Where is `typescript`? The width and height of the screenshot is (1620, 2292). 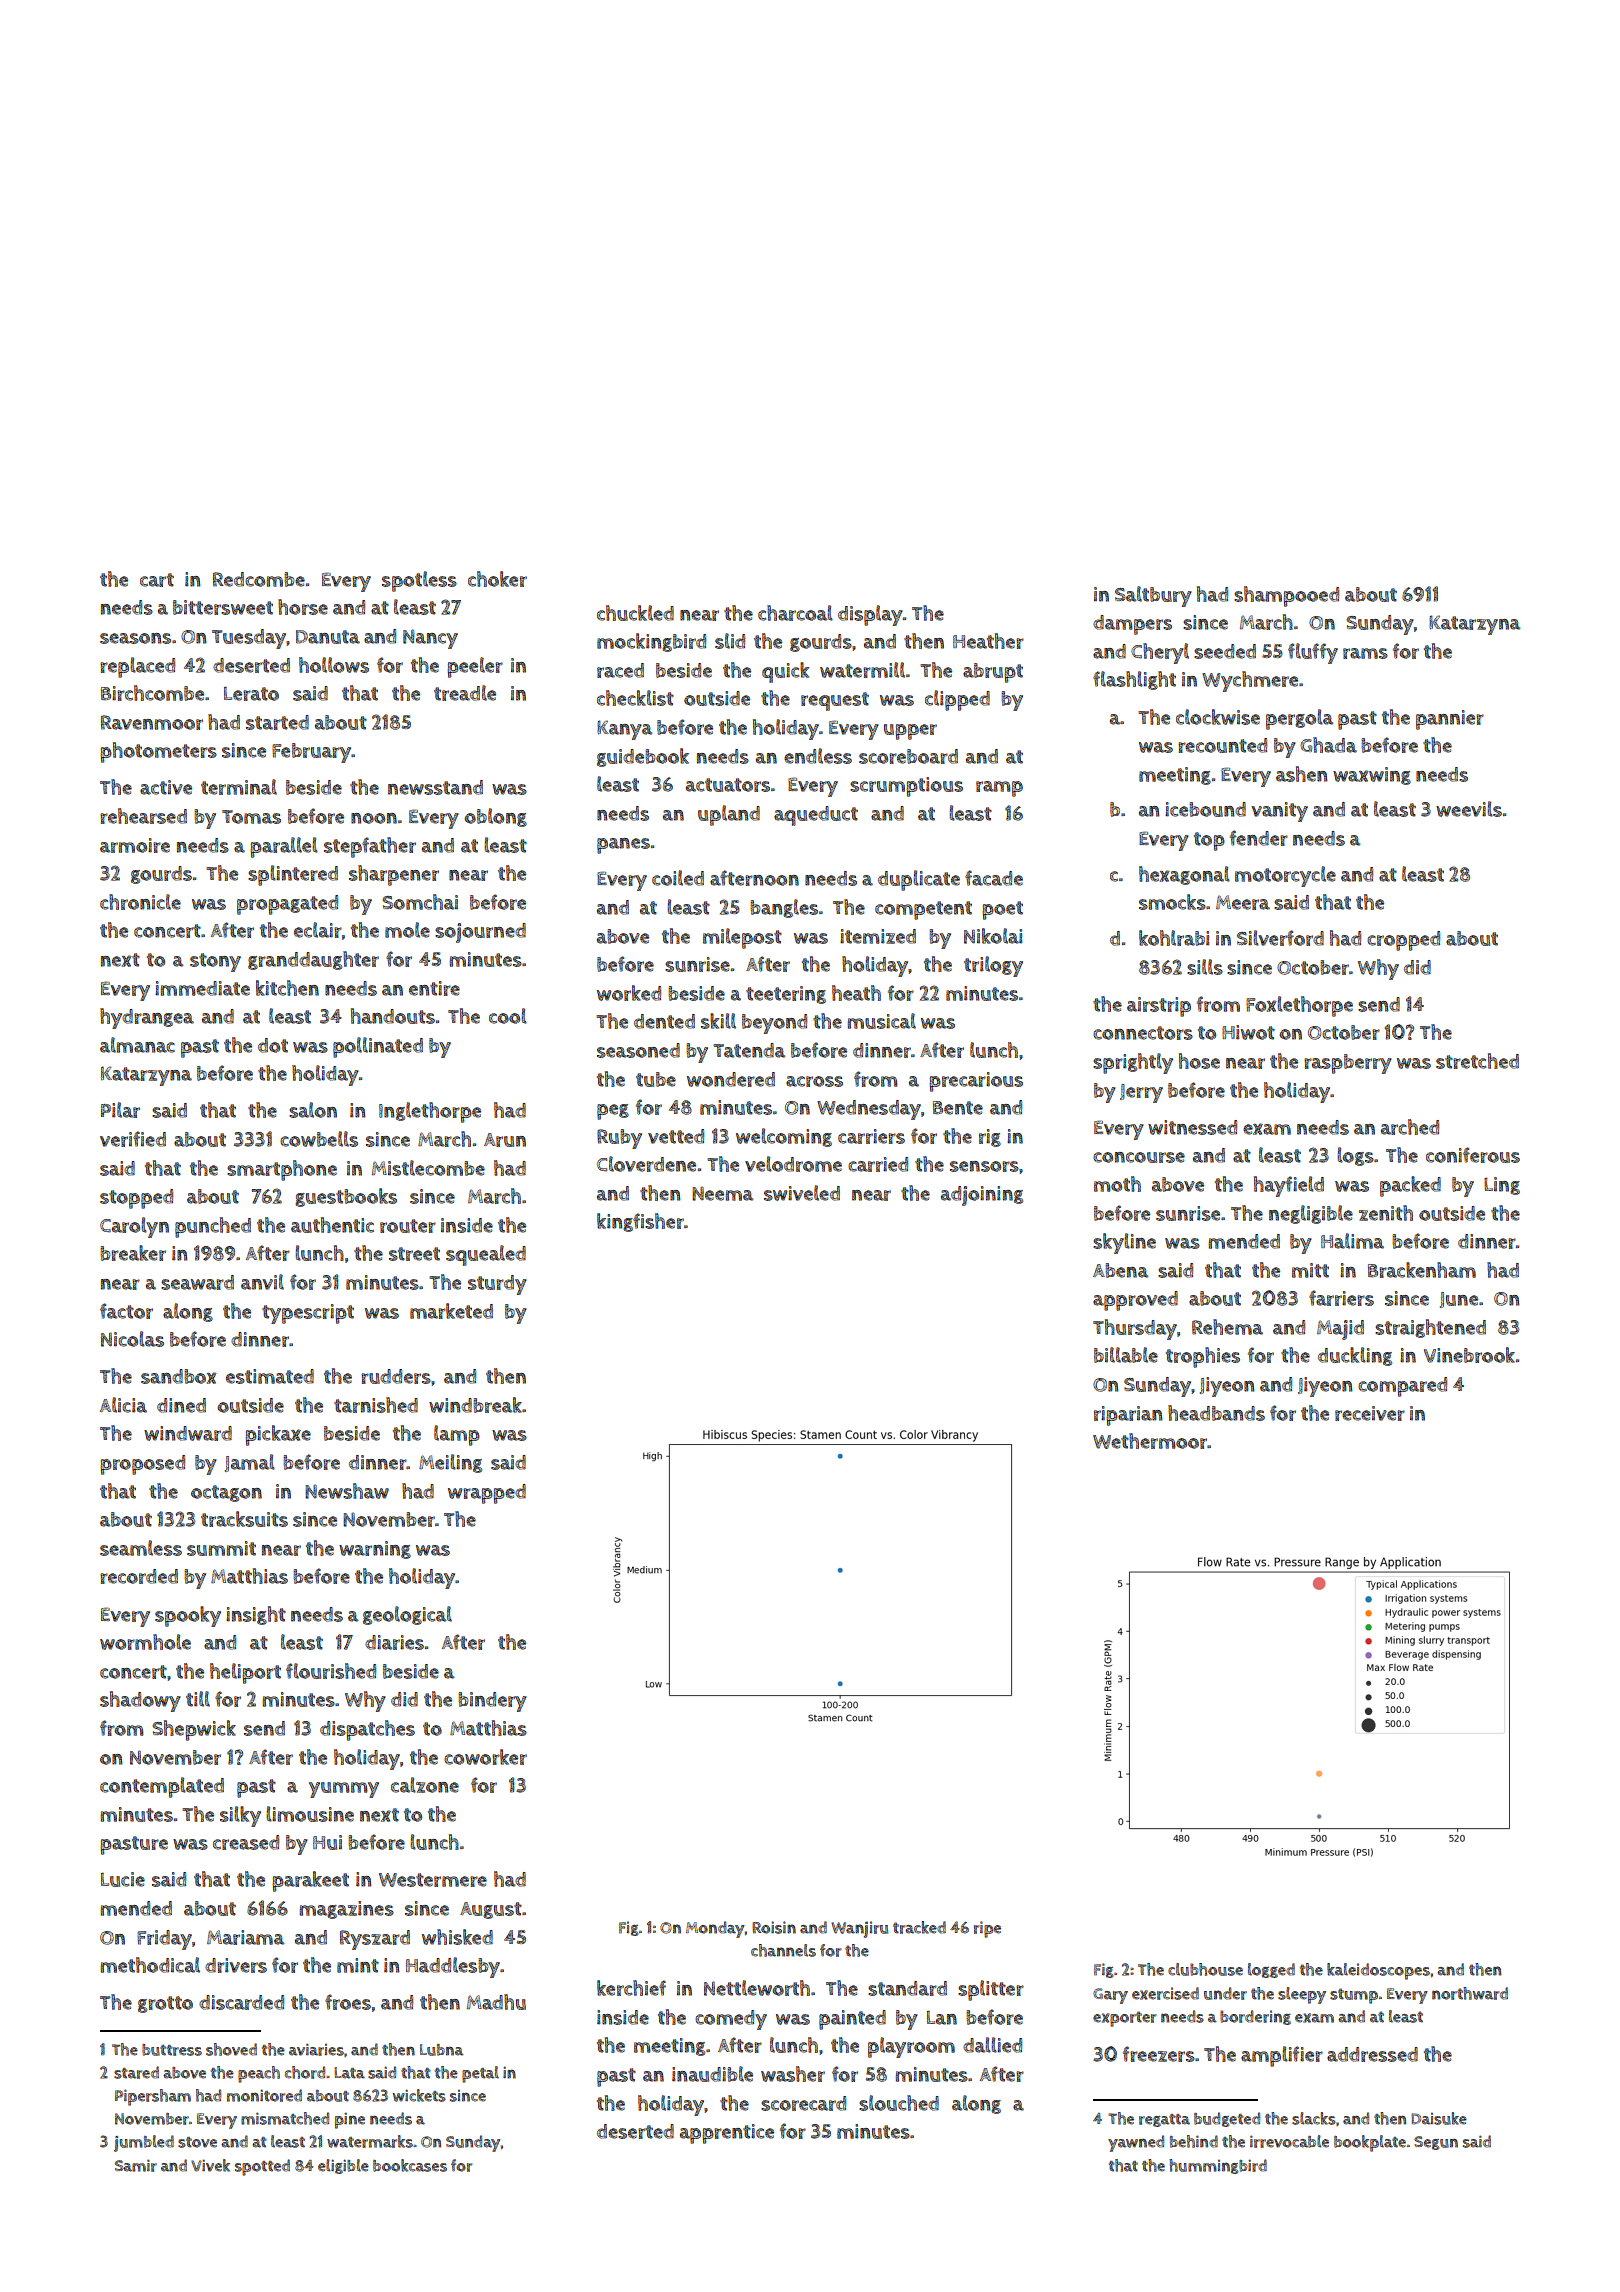
typescript is located at coordinates (308, 1314).
